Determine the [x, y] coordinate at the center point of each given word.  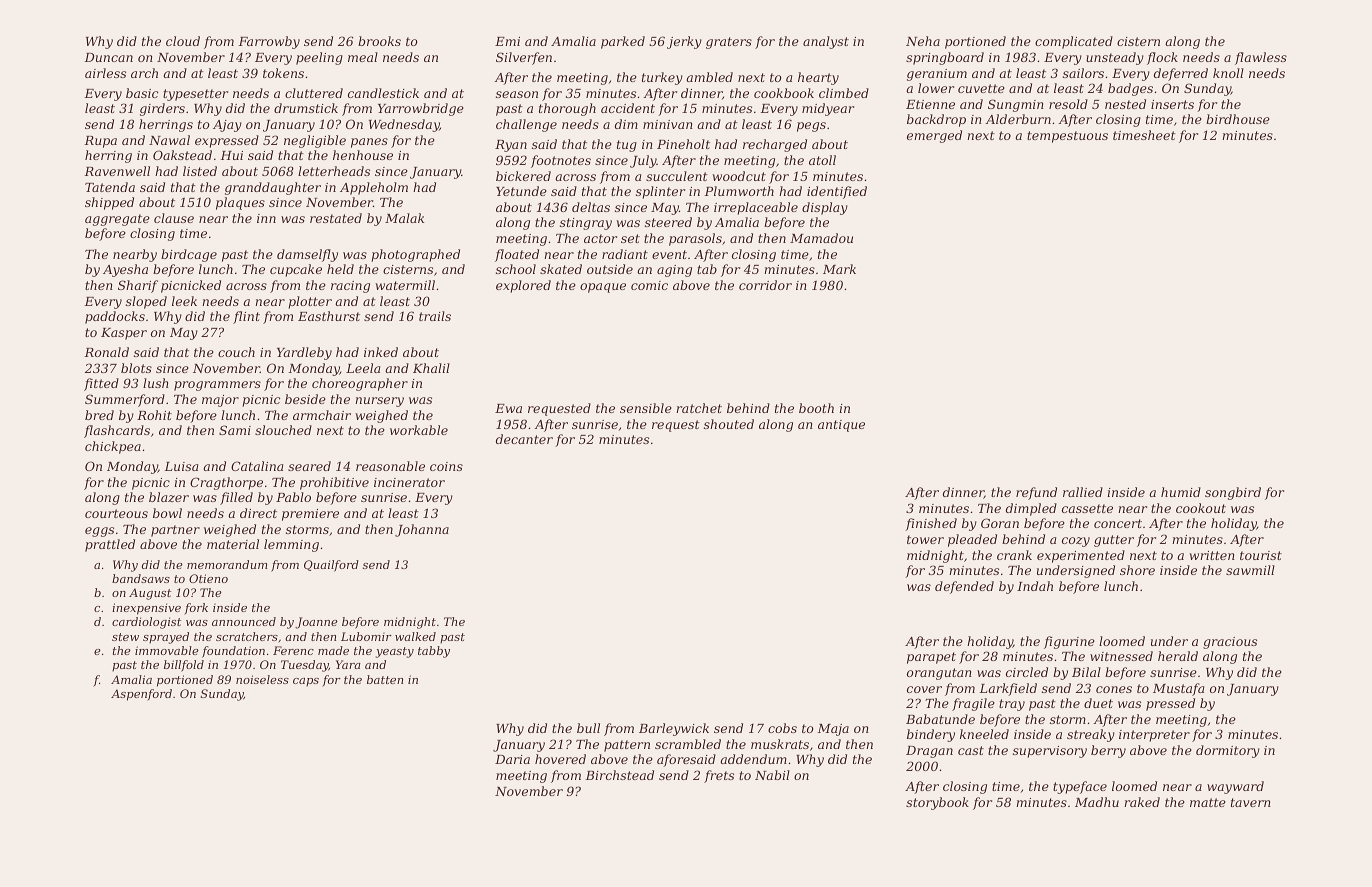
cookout [1201, 508]
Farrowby [269, 42]
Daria [512, 759]
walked [415, 636]
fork [196, 609]
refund [1036, 493]
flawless [1261, 58]
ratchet [699, 408]
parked [623, 42]
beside [305, 399]
